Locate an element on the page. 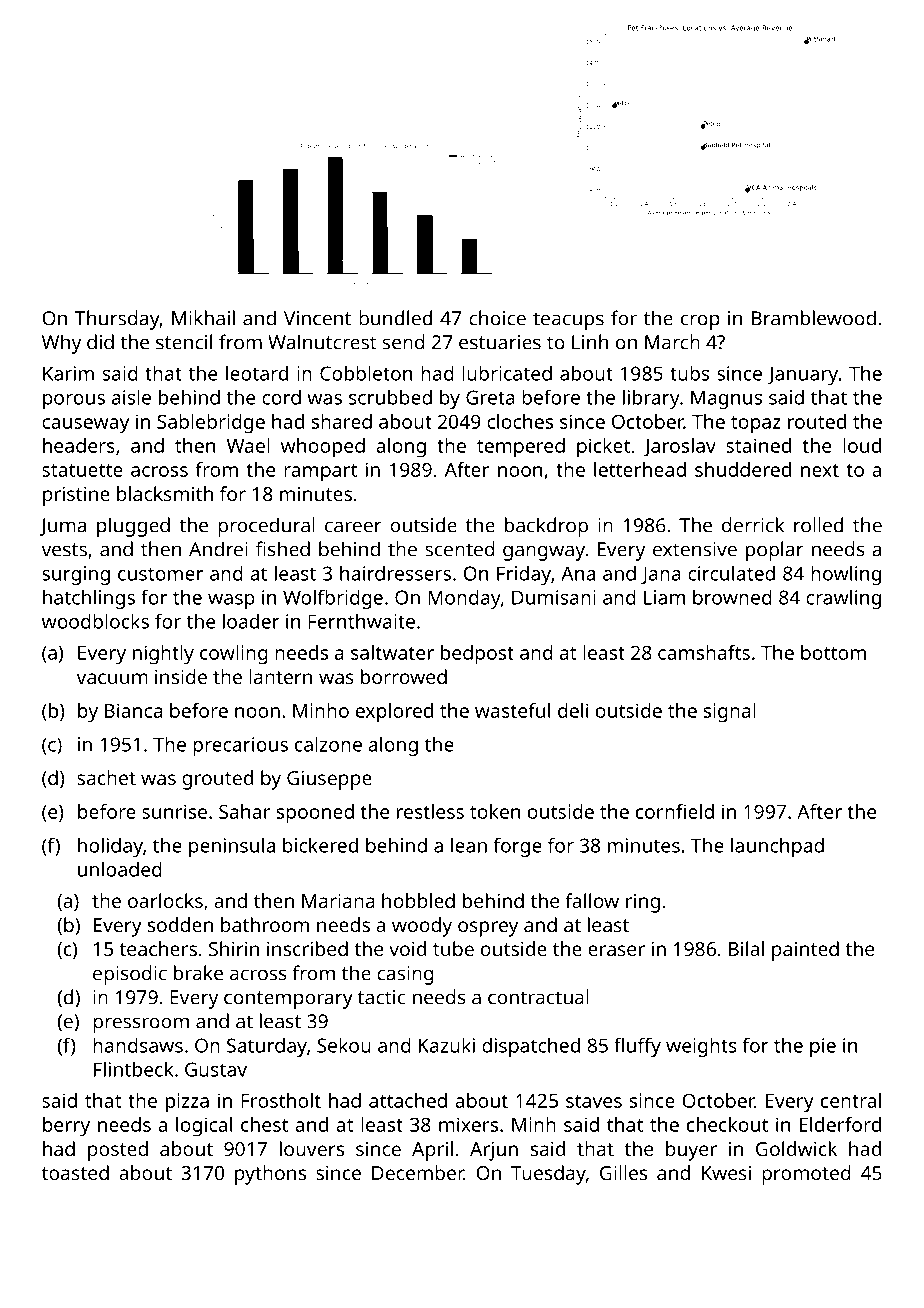  wasteful is located at coordinates (512, 710).
